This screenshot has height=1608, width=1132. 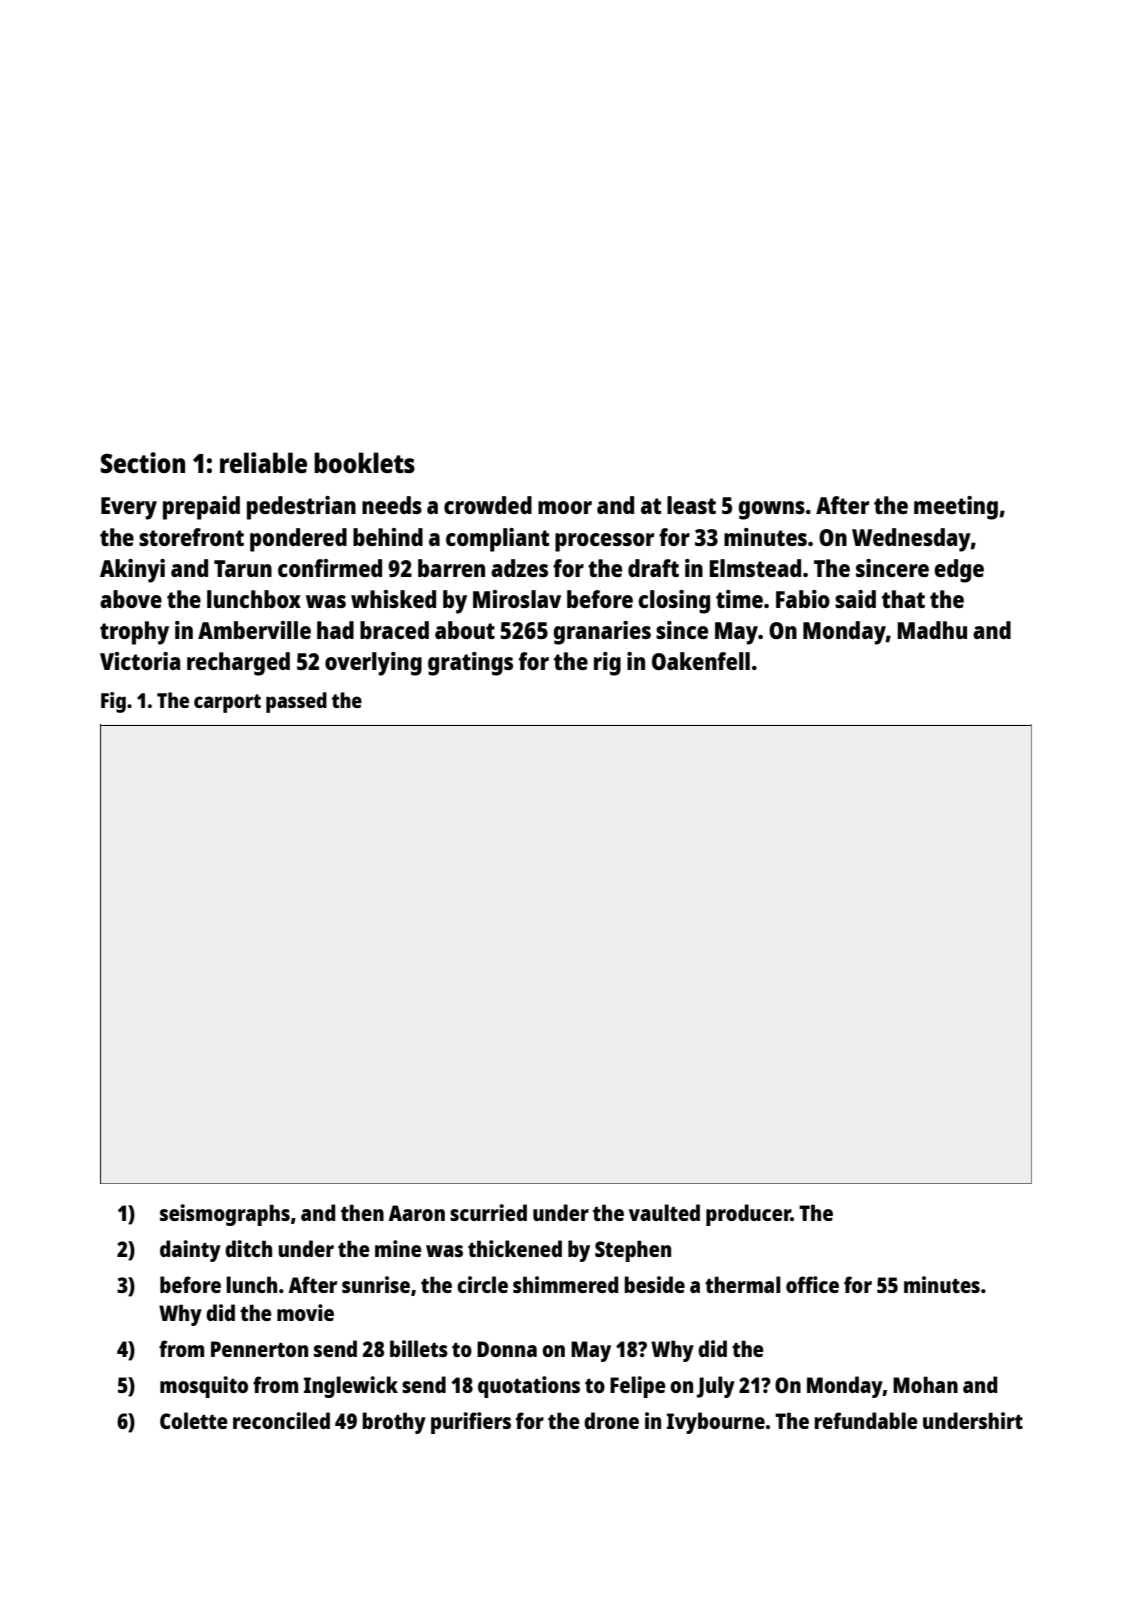 What do you see at coordinates (812, 1284) in the screenshot?
I see `office` at bounding box center [812, 1284].
